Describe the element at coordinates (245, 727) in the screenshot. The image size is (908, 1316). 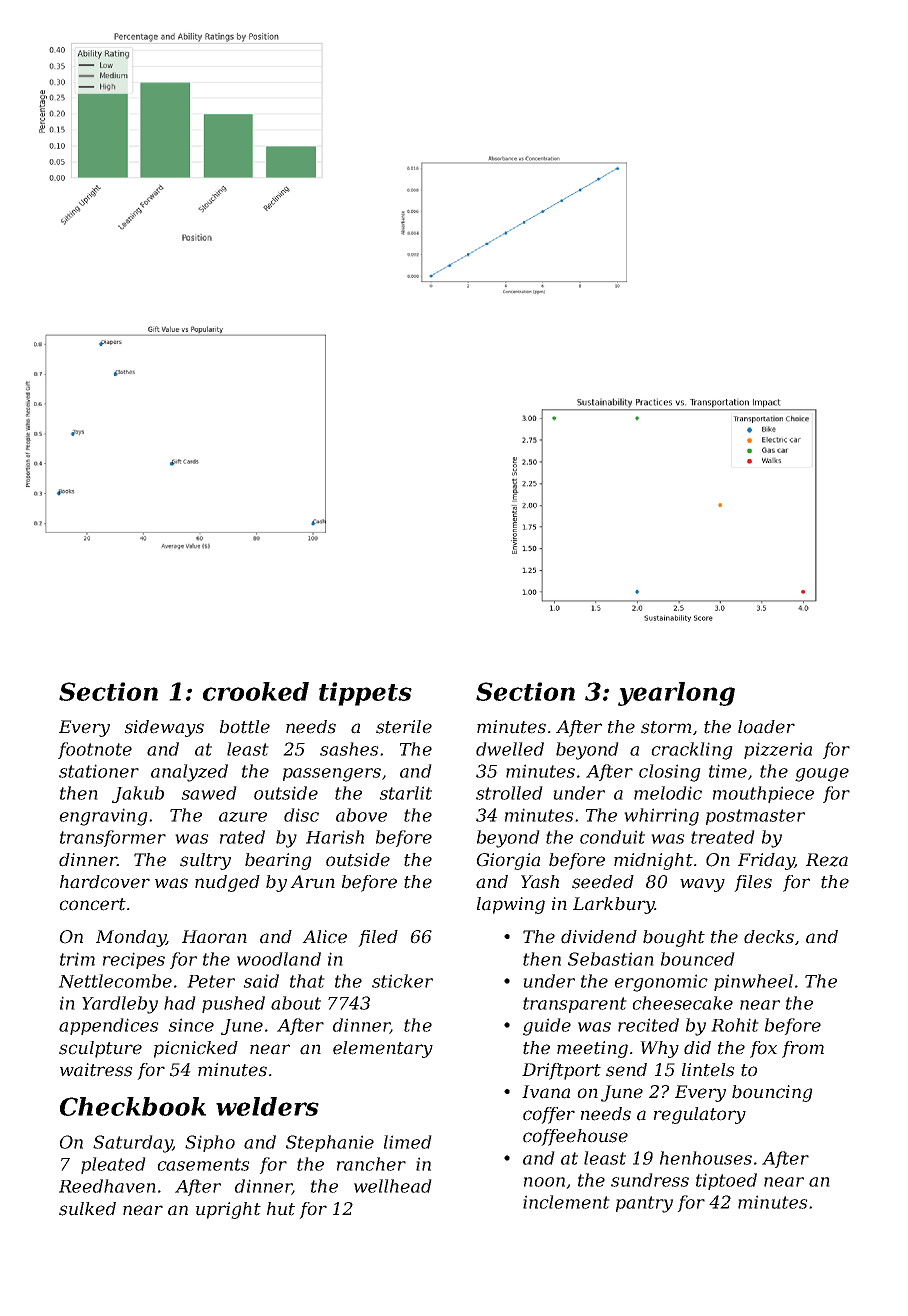
I see `bottle` at that location.
